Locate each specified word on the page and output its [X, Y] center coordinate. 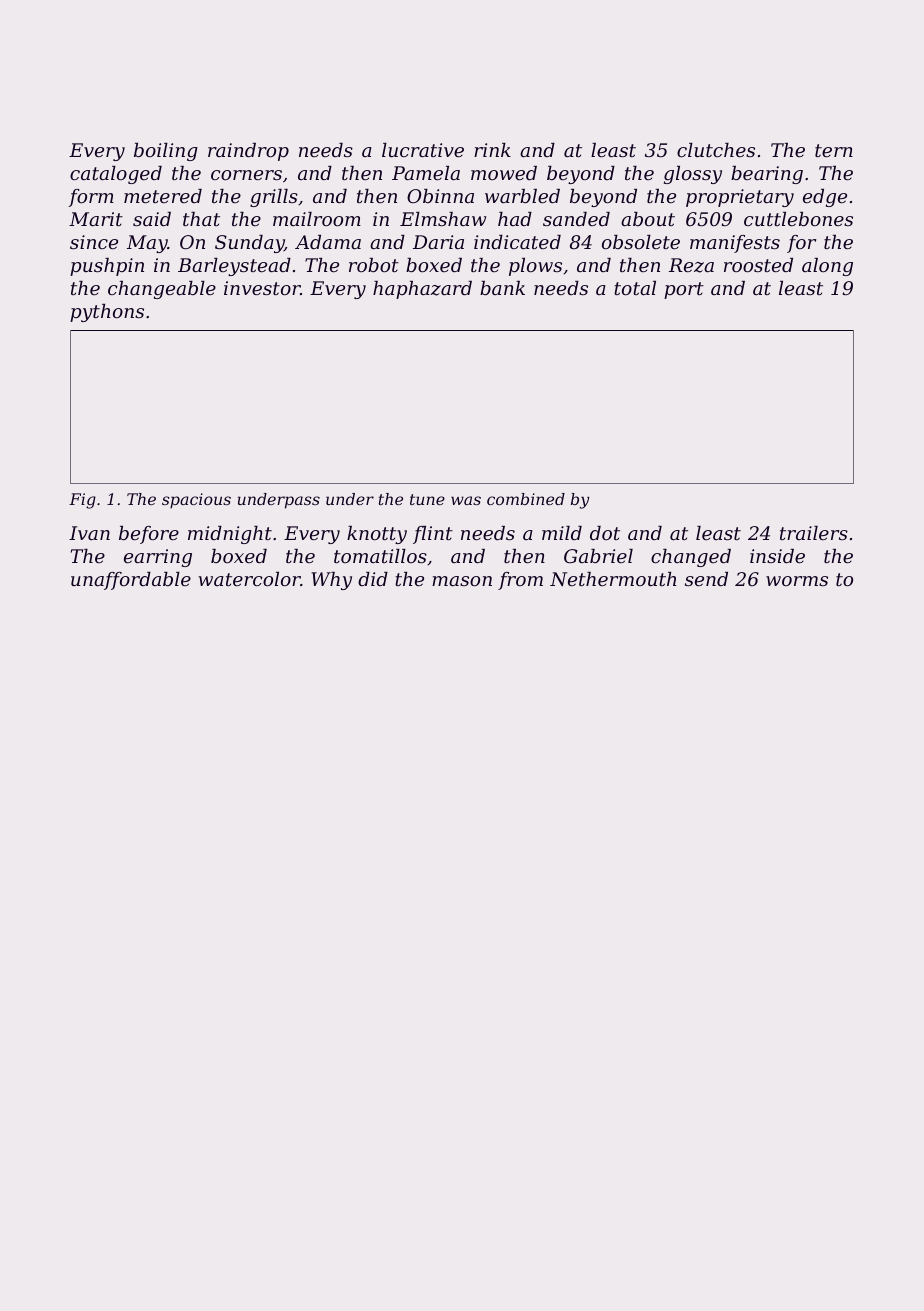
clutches [716, 150]
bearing [767, 175]
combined [526, 499]
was [466, 500]
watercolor [250, 579]
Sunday [249, 244]
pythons [107, 313]
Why [331, 581]
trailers [814, 533]
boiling [166, 152]
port [684, 290]
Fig [82, 501]
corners [246, 175]
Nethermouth [613, 579]
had [515, 219]
